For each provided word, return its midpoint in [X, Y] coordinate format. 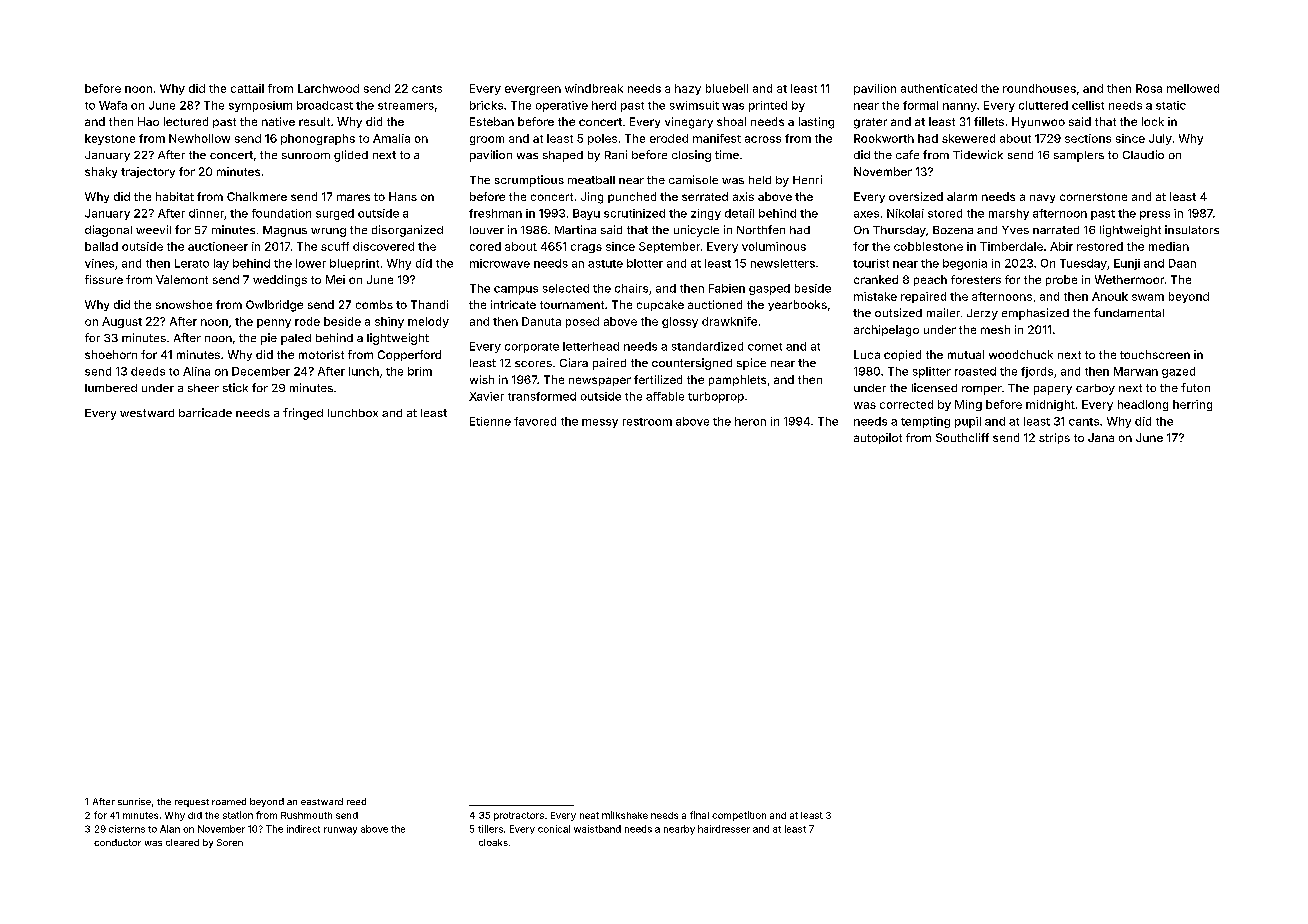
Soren [230, 842]
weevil [153, 229]
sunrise [134, 801]
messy [600, 423]
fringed [303, 414]
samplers [1079, 156]
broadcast [325, 105]
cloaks [493, 842]
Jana [1101, 437]
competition [739, 816]
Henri [807, 179]
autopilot [878, 438]
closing [691, 156]
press [1155, 215]
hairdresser [724, 829]
